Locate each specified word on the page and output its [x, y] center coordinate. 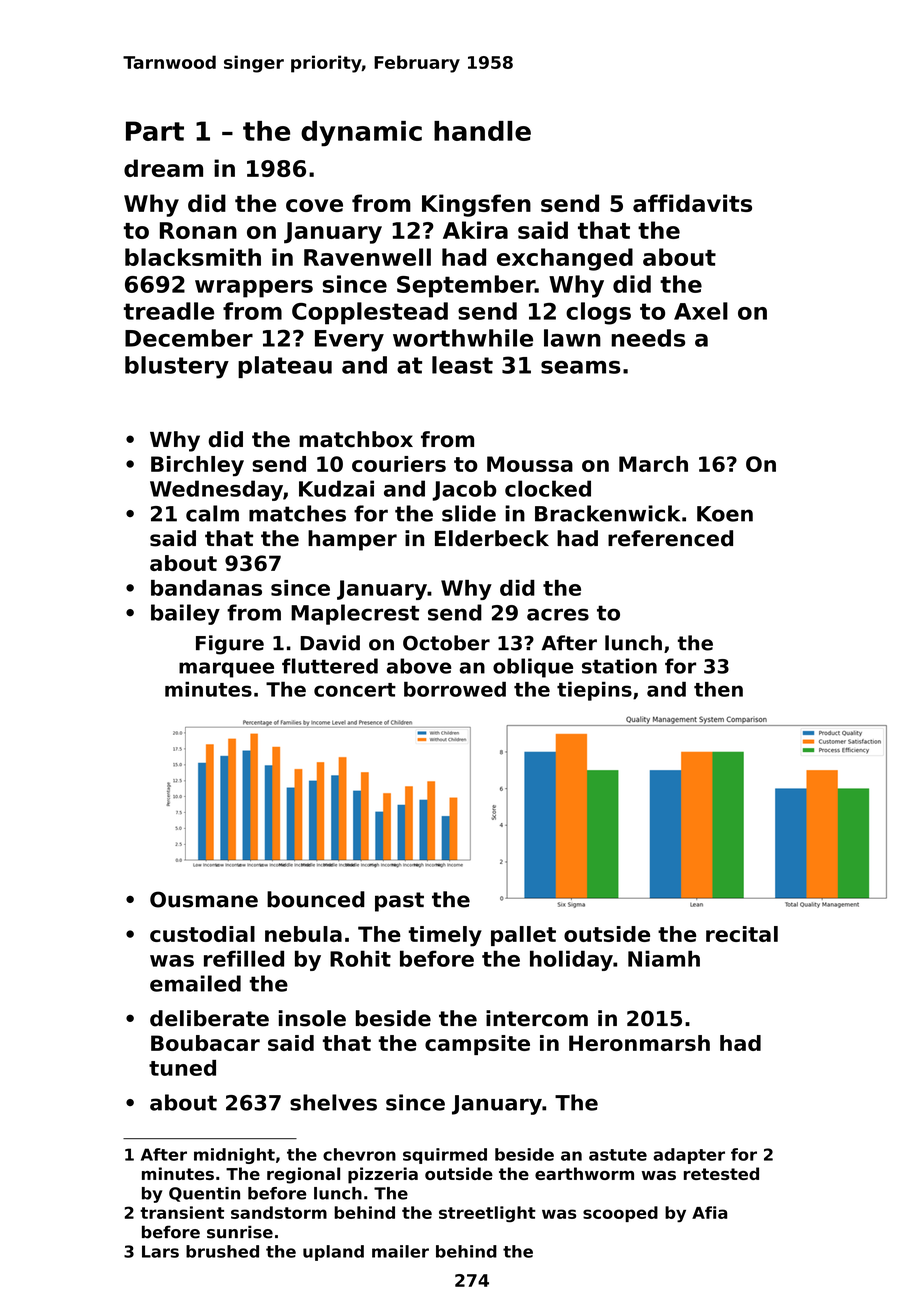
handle [482, 131]
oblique [533, 668]
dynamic [361, 134]
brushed [222, 1251]
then [718, 689]
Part [155, 131]
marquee [226, 670]
